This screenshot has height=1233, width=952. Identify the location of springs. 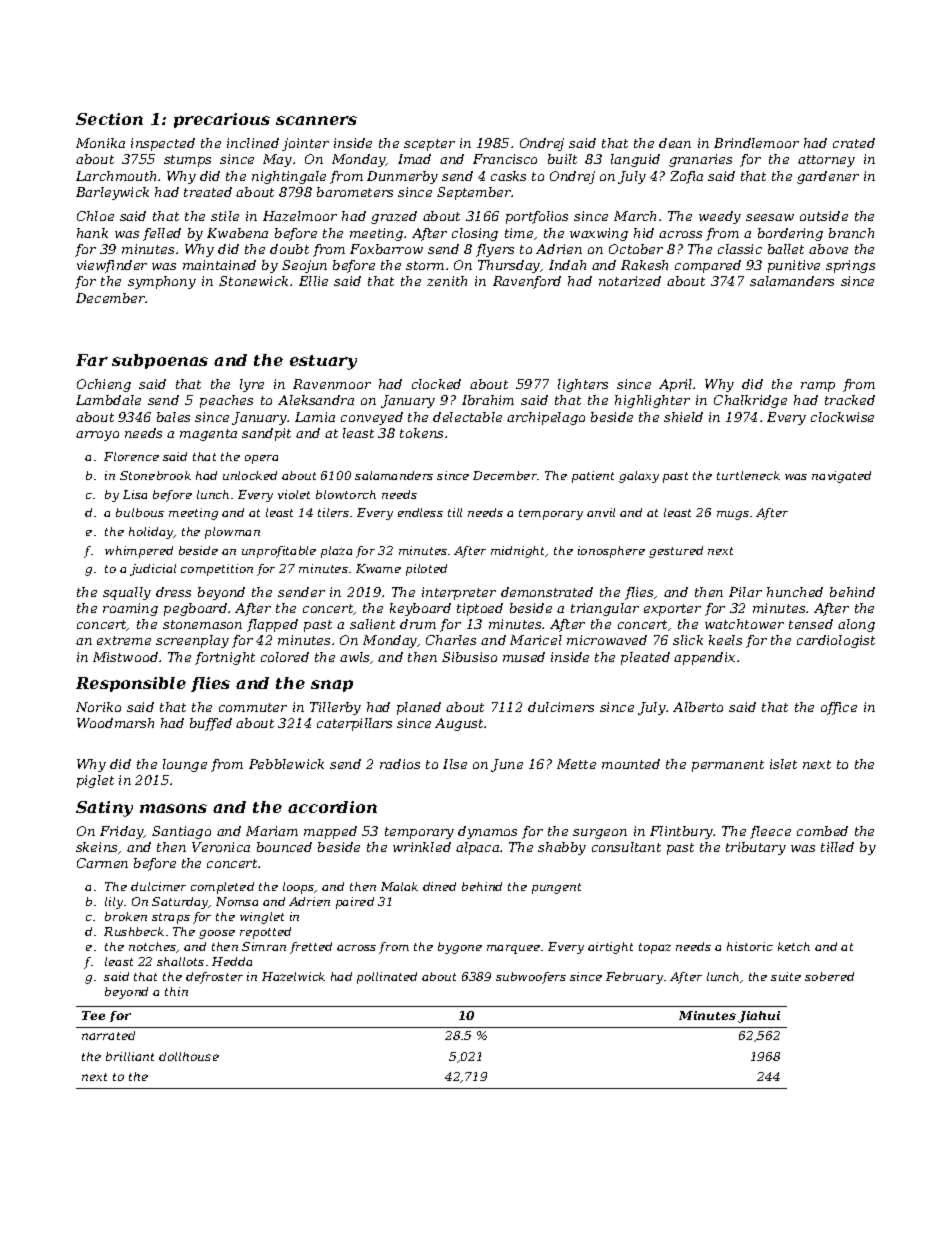
(850, 266).
